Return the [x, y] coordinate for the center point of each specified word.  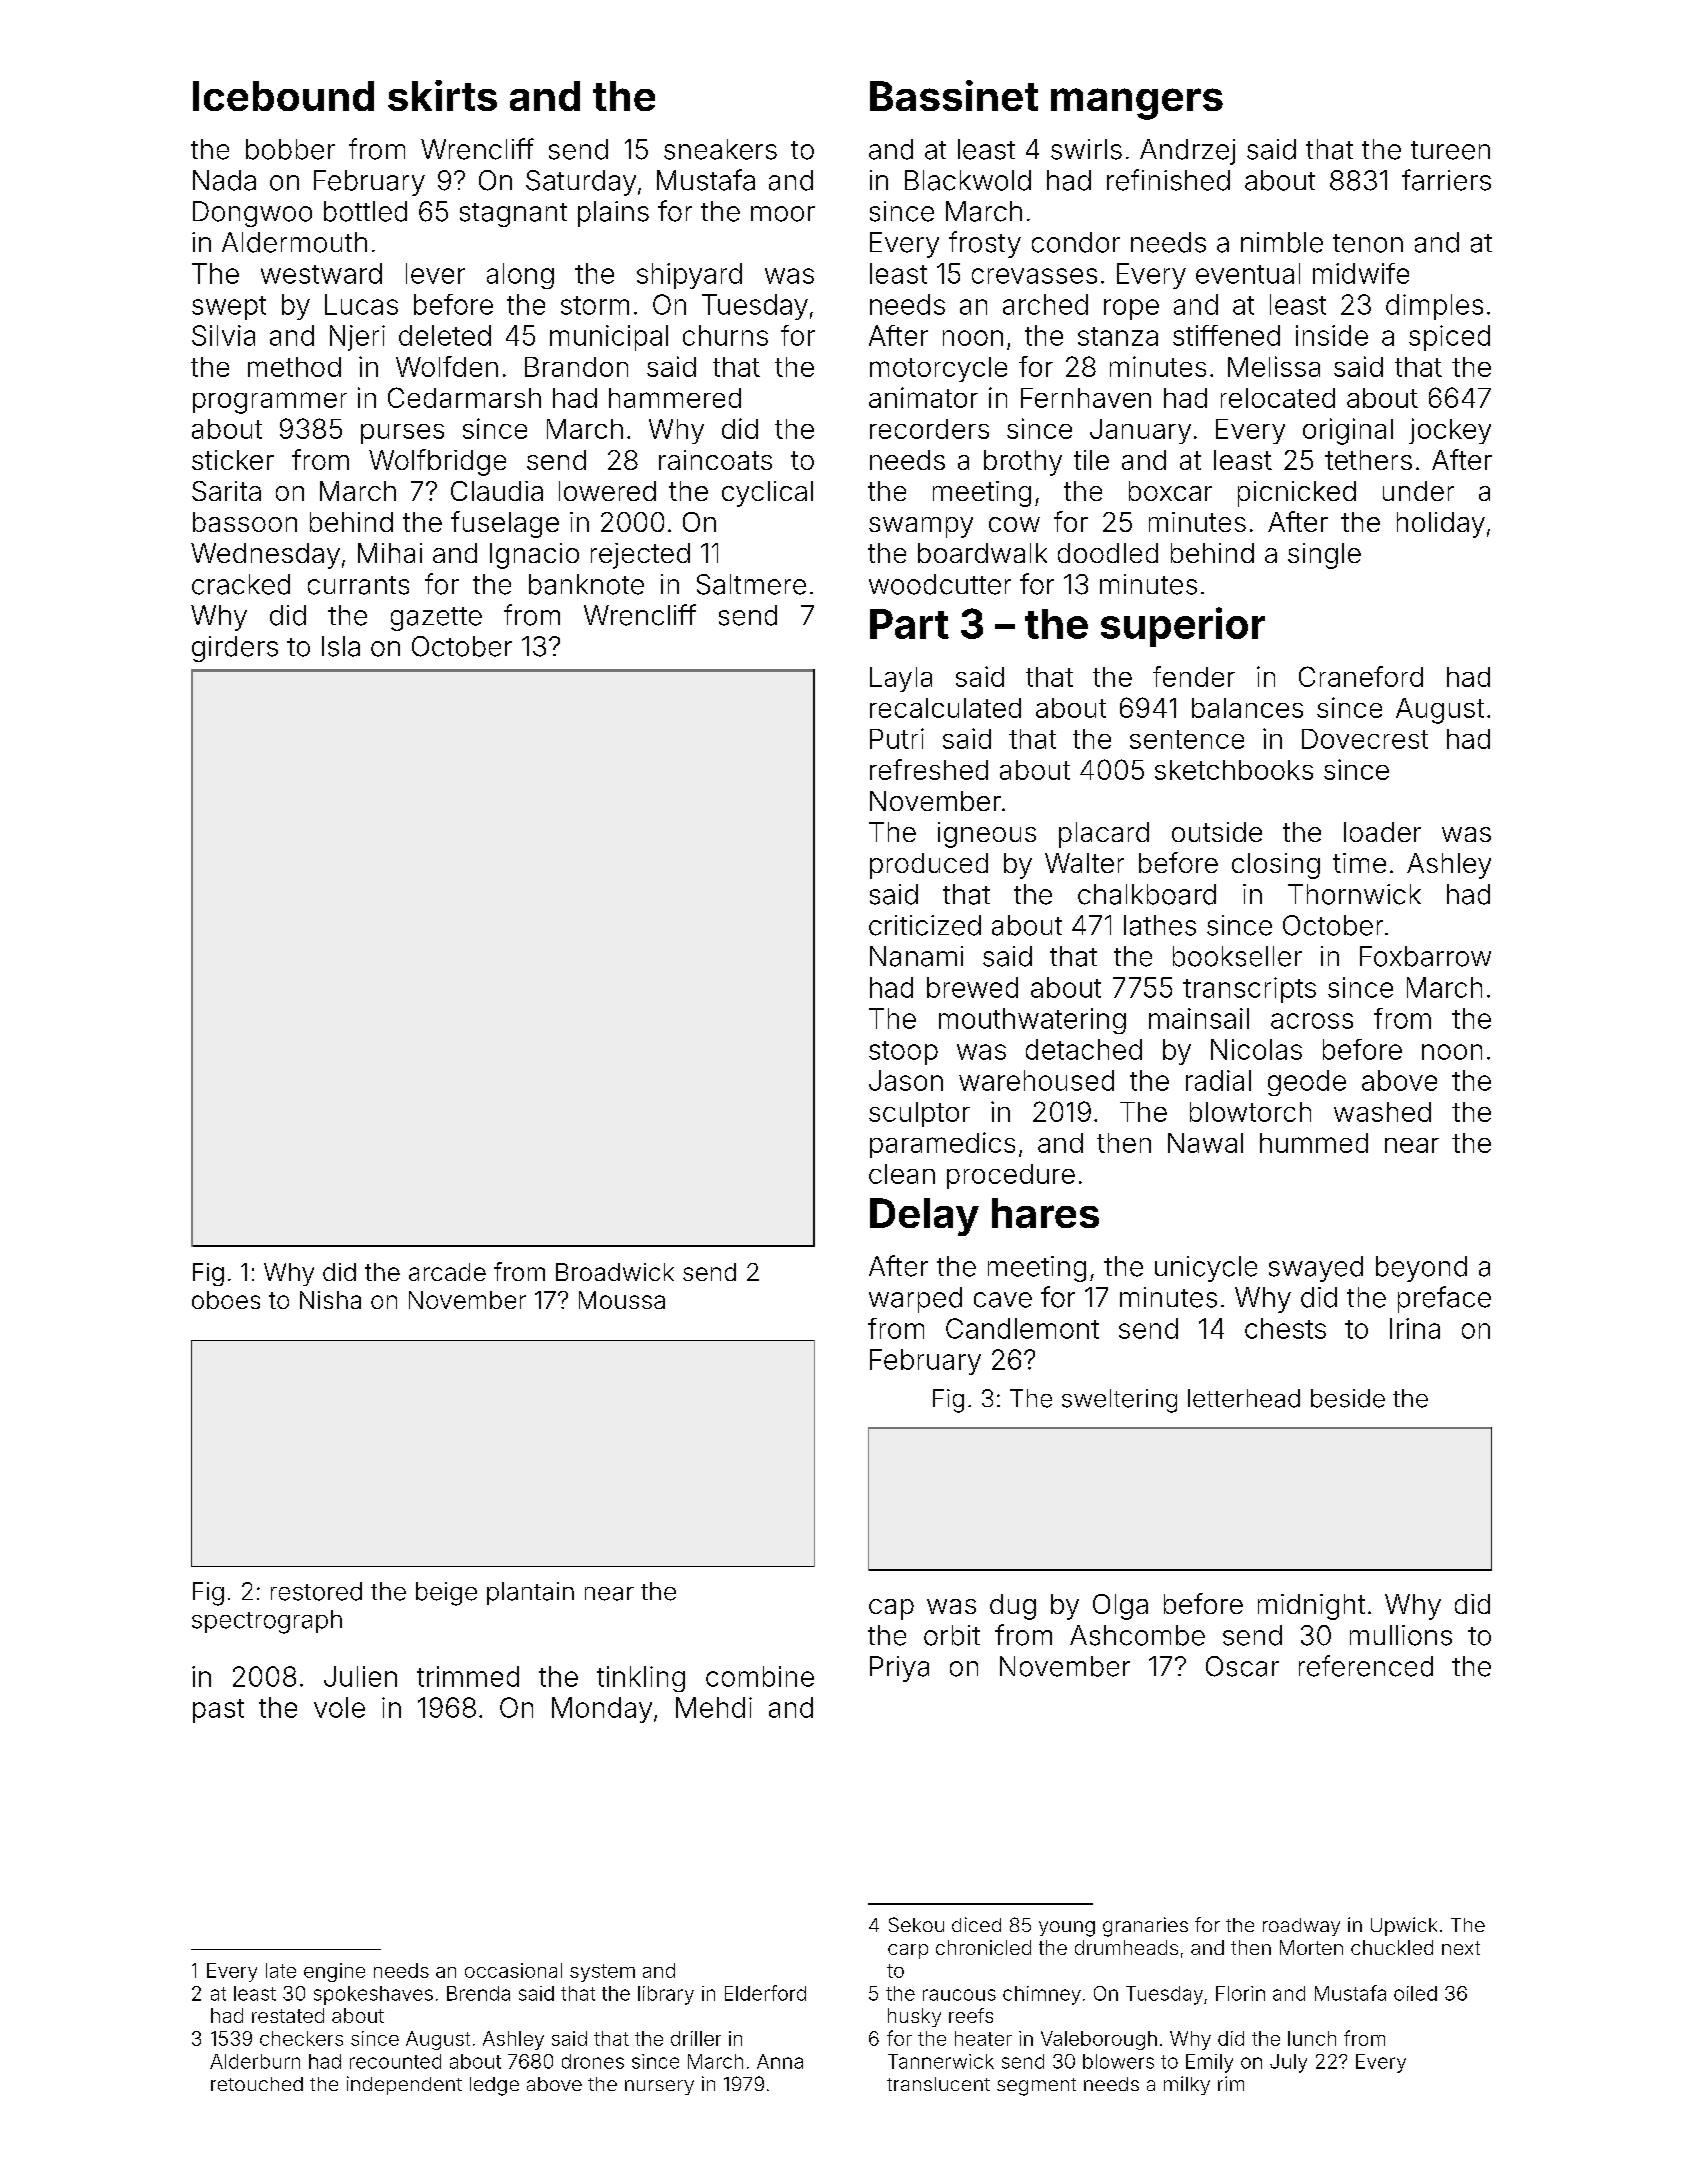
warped [915, 1300]
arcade [447, 1272]
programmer [270, 403]
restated [288, 2015]
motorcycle [938, 369]
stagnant [513, 215]
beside [1348, 1398]
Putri [897, 738]
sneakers [720, 149]
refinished [1168, 180]
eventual [1248, 273]
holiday [1441, 525]
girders [235, 649]
